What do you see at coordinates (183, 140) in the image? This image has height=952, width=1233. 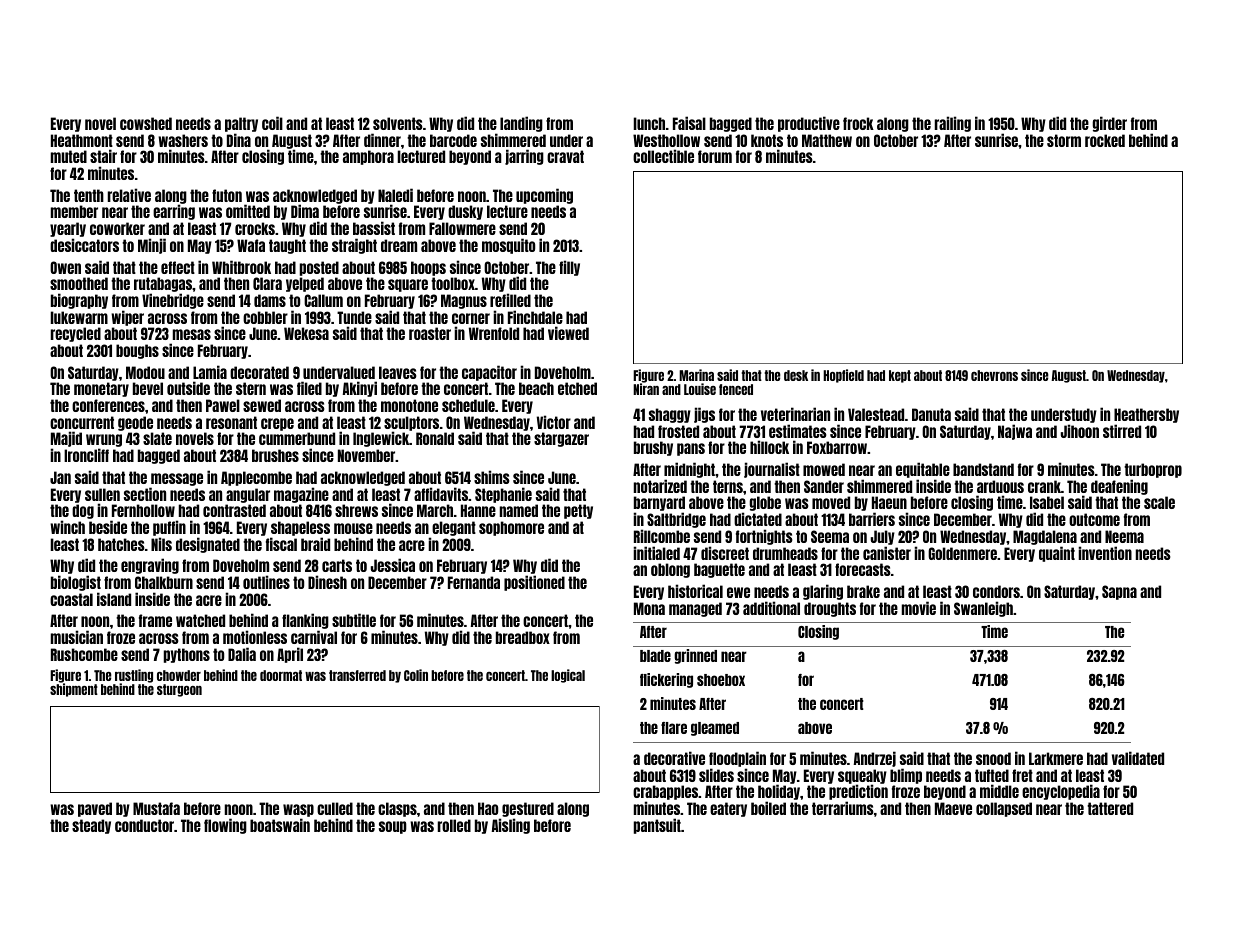 I see `washers` at bounding box center [183, 140].
